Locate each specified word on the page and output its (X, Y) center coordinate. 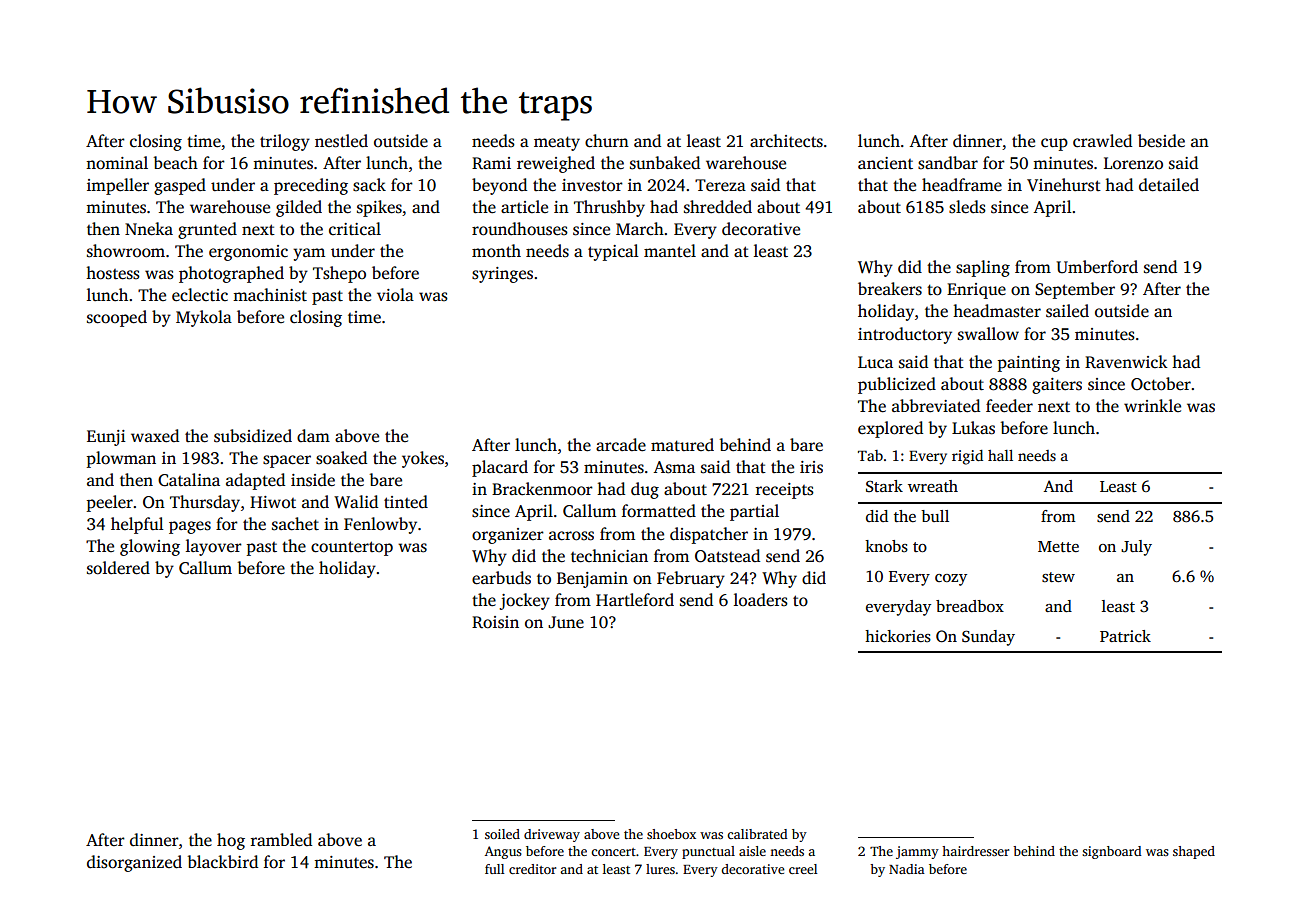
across (571, 536)
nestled (341, 141)
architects (786, 141)
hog (231, 841)
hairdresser (975, 851)
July (1136, 548)
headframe (962, 185)
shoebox (671, 834)
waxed (155, 436)
